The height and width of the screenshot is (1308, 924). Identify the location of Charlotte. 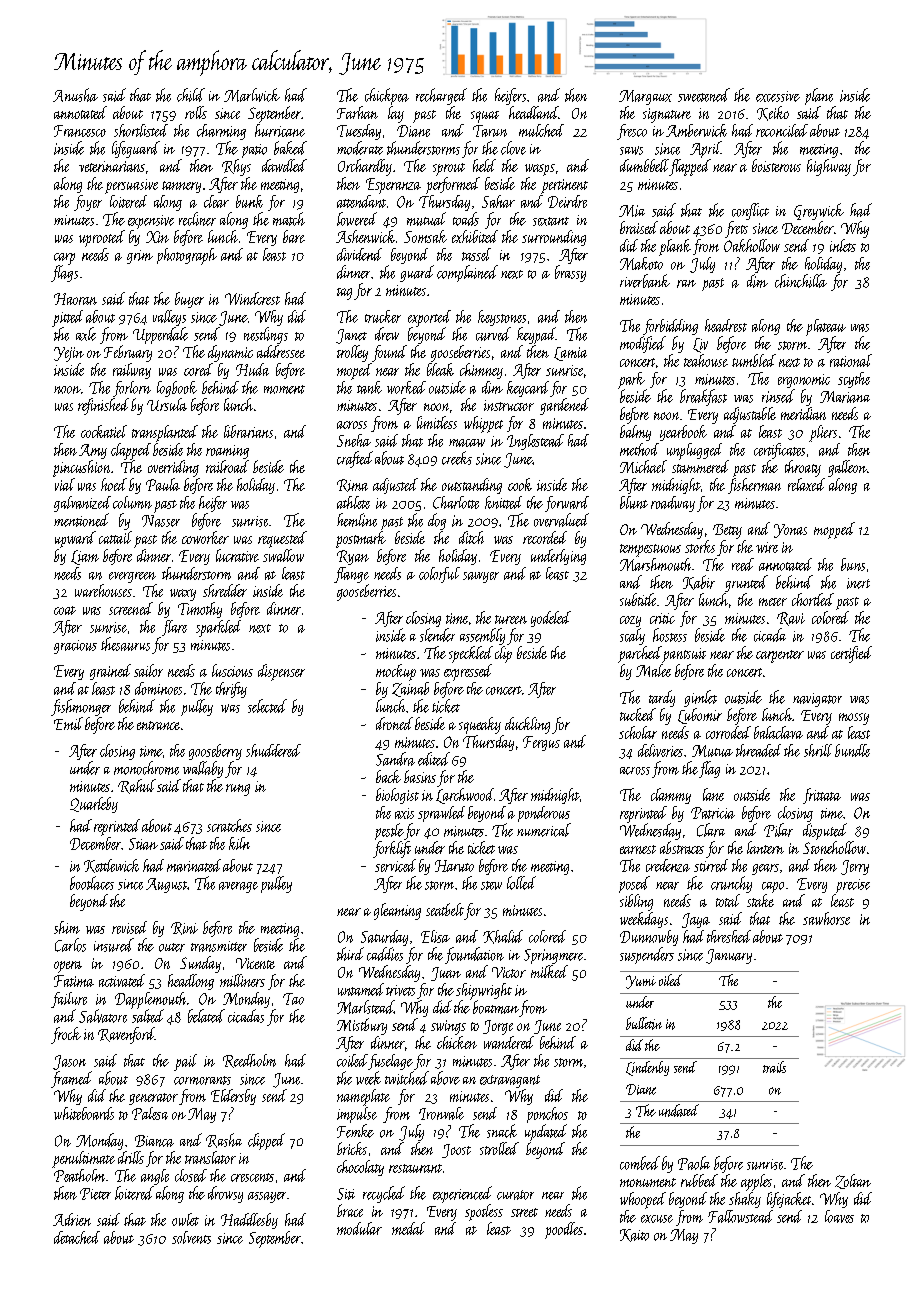
(456, 502).
